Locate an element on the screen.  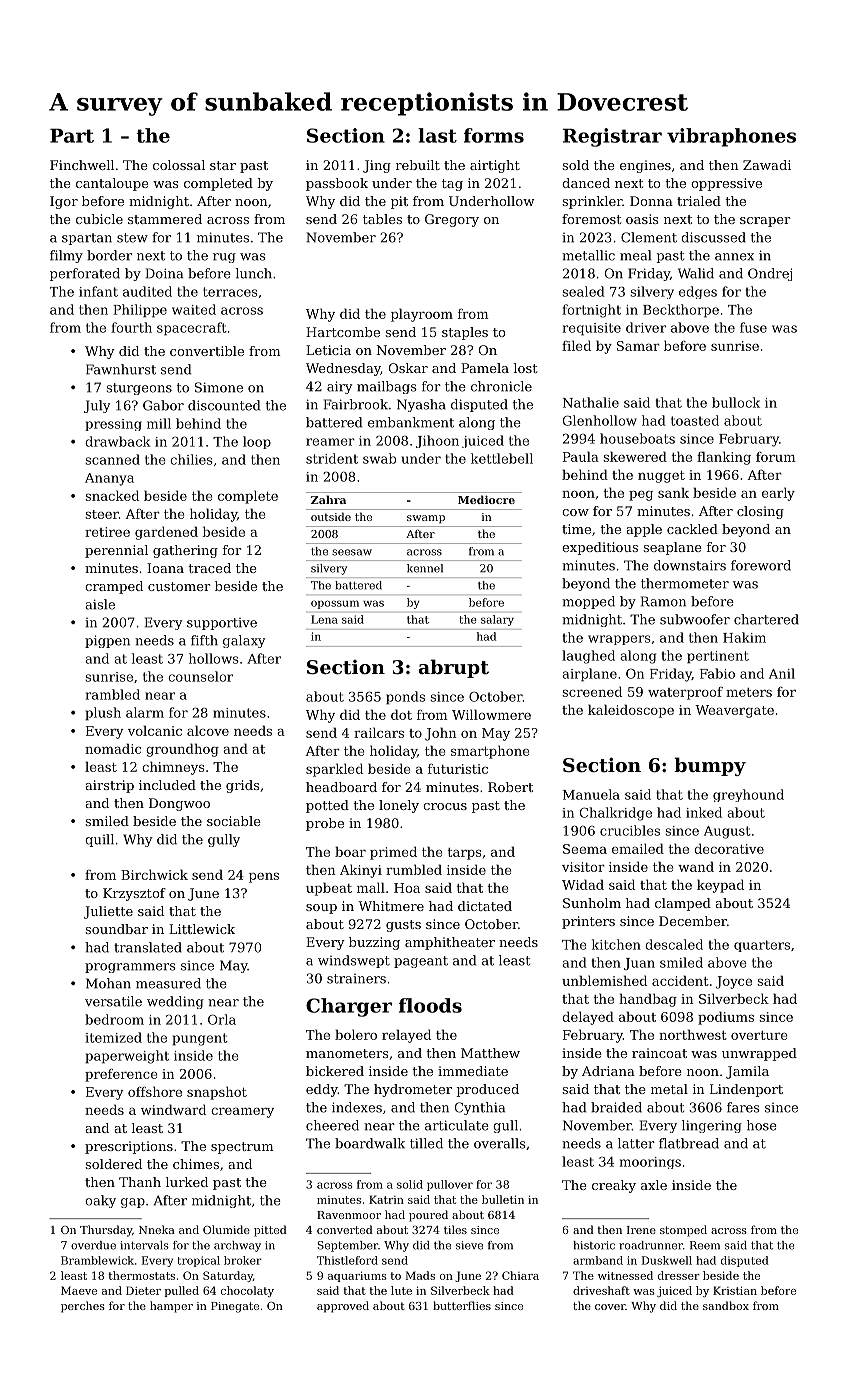
lost is located at coordinates (525, 368).
